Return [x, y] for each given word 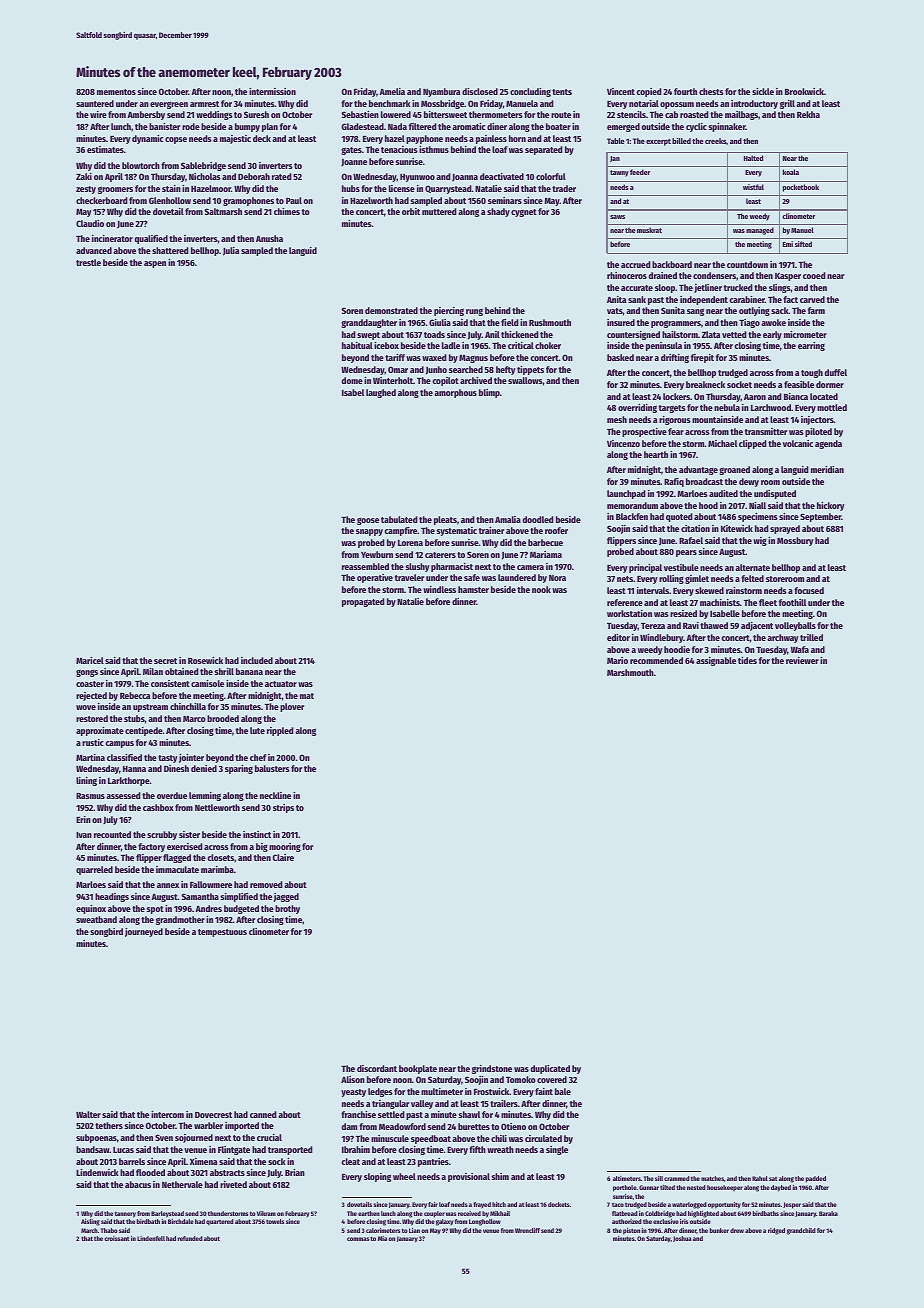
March [89, 1230]
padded [816, 1179]
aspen [155, 264]
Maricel [90, 660]
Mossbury [795, 541]
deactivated [502, 176]
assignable [716, 661]
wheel [404, 1176]
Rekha [808, 114]
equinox [91, 909]
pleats [445, 520]
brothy [287, 909]
